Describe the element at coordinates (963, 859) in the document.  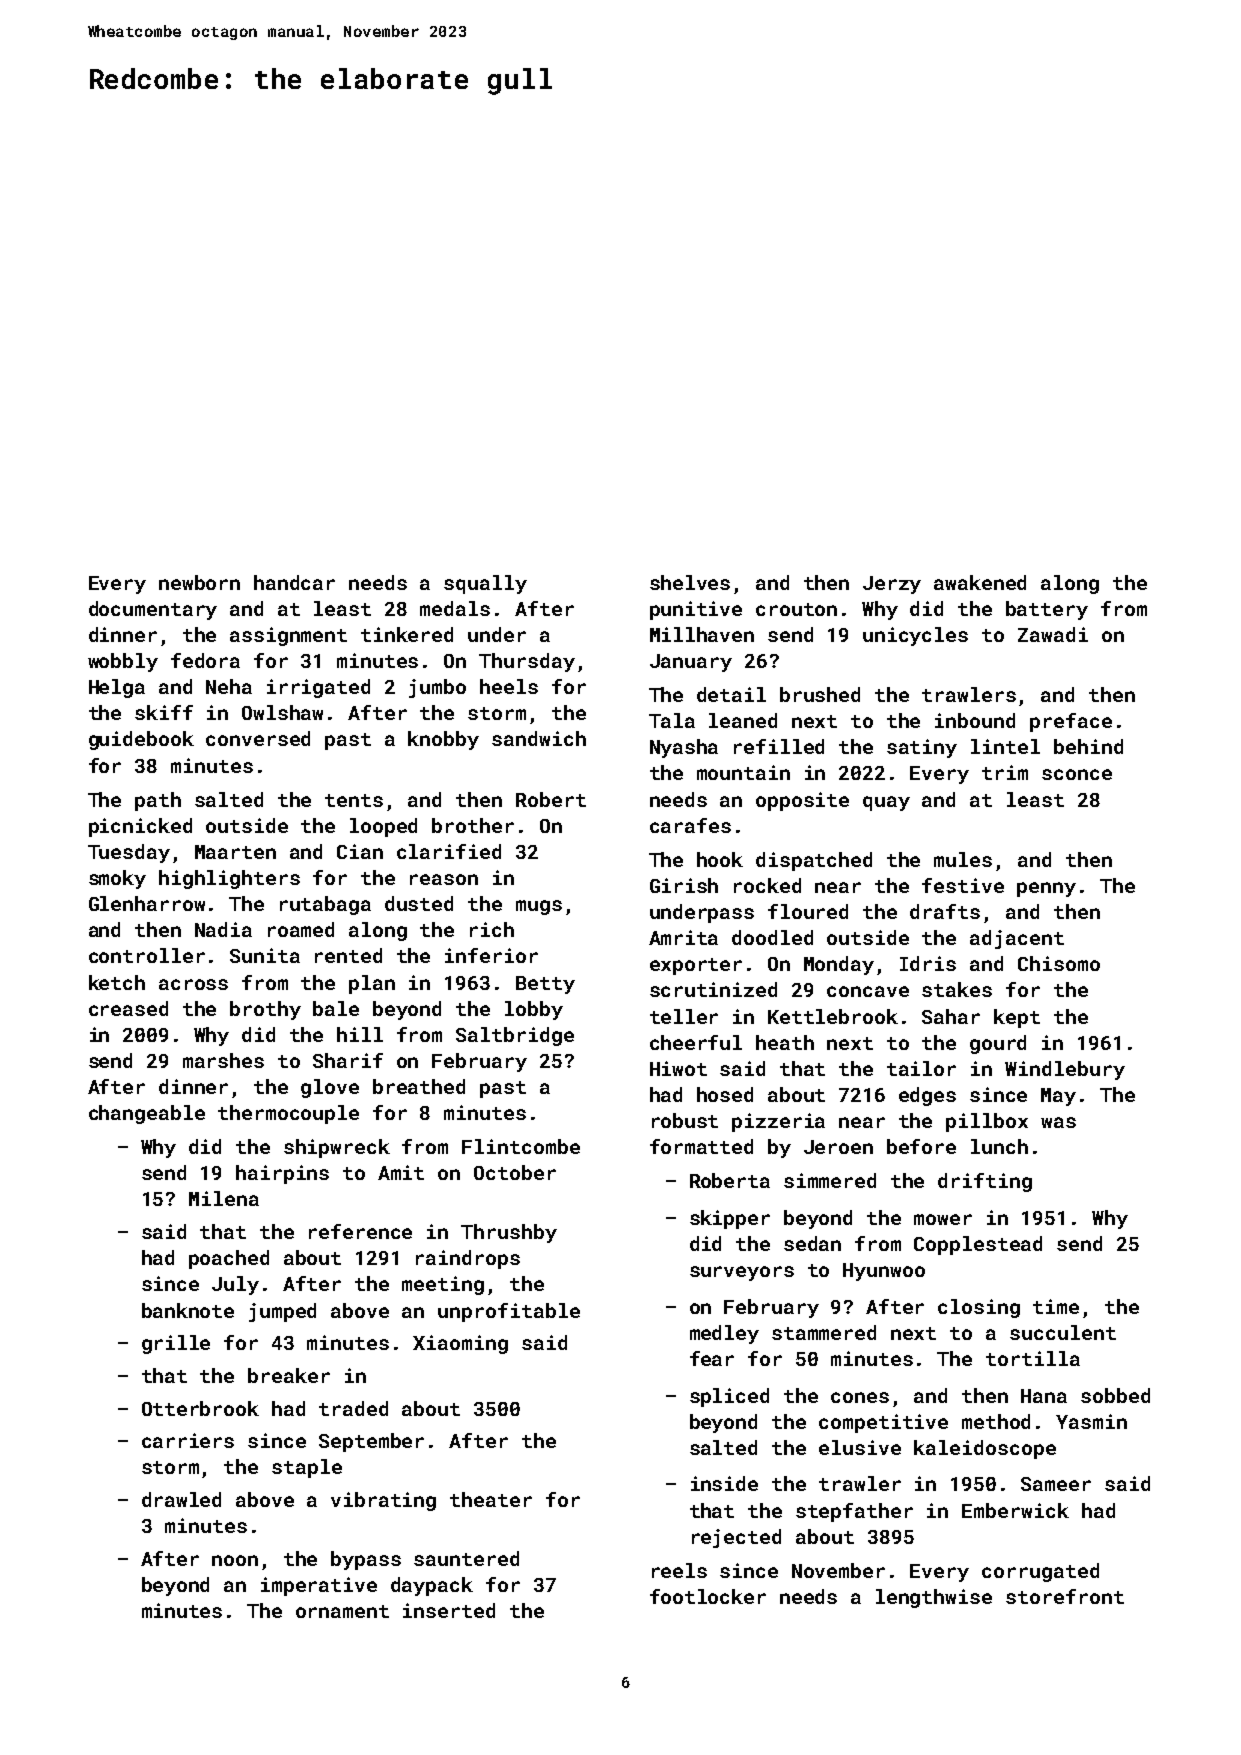
I see `mules` at that location.
